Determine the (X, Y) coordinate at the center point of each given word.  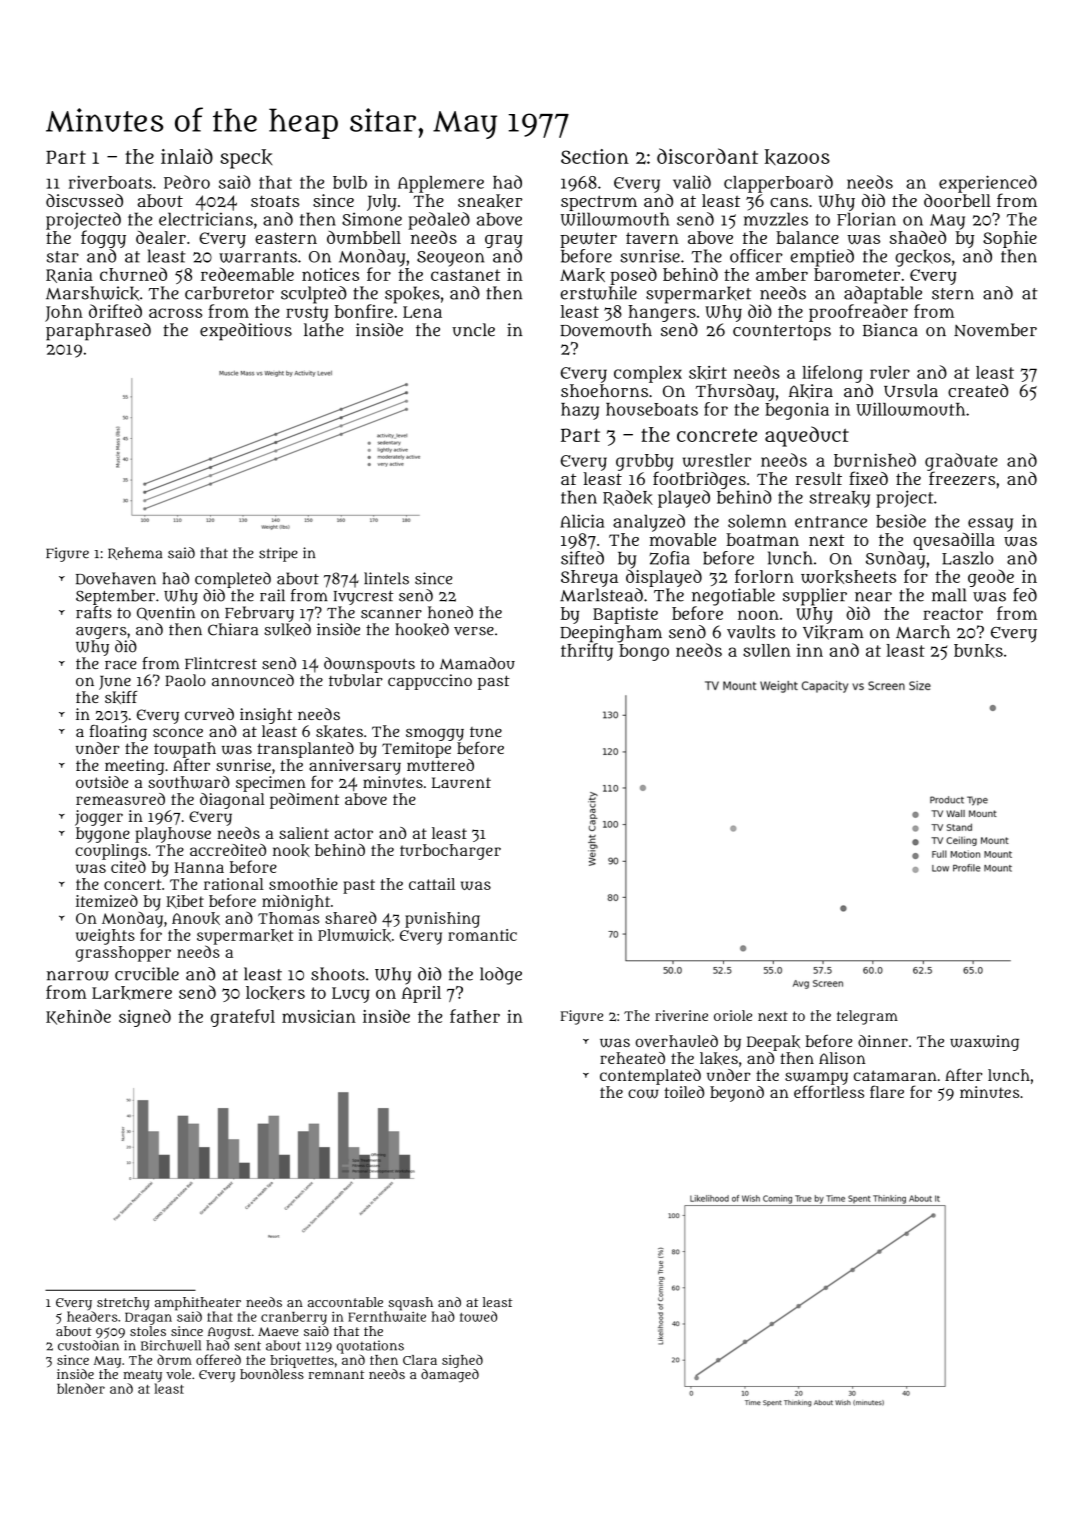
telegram (867, 1017)
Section (595, 156)
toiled (684, 1092)
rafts (94, 612)
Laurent (461, 783)
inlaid (187, 156)
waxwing (984, 1043)
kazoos (797, 157)
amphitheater (198, 1304)
